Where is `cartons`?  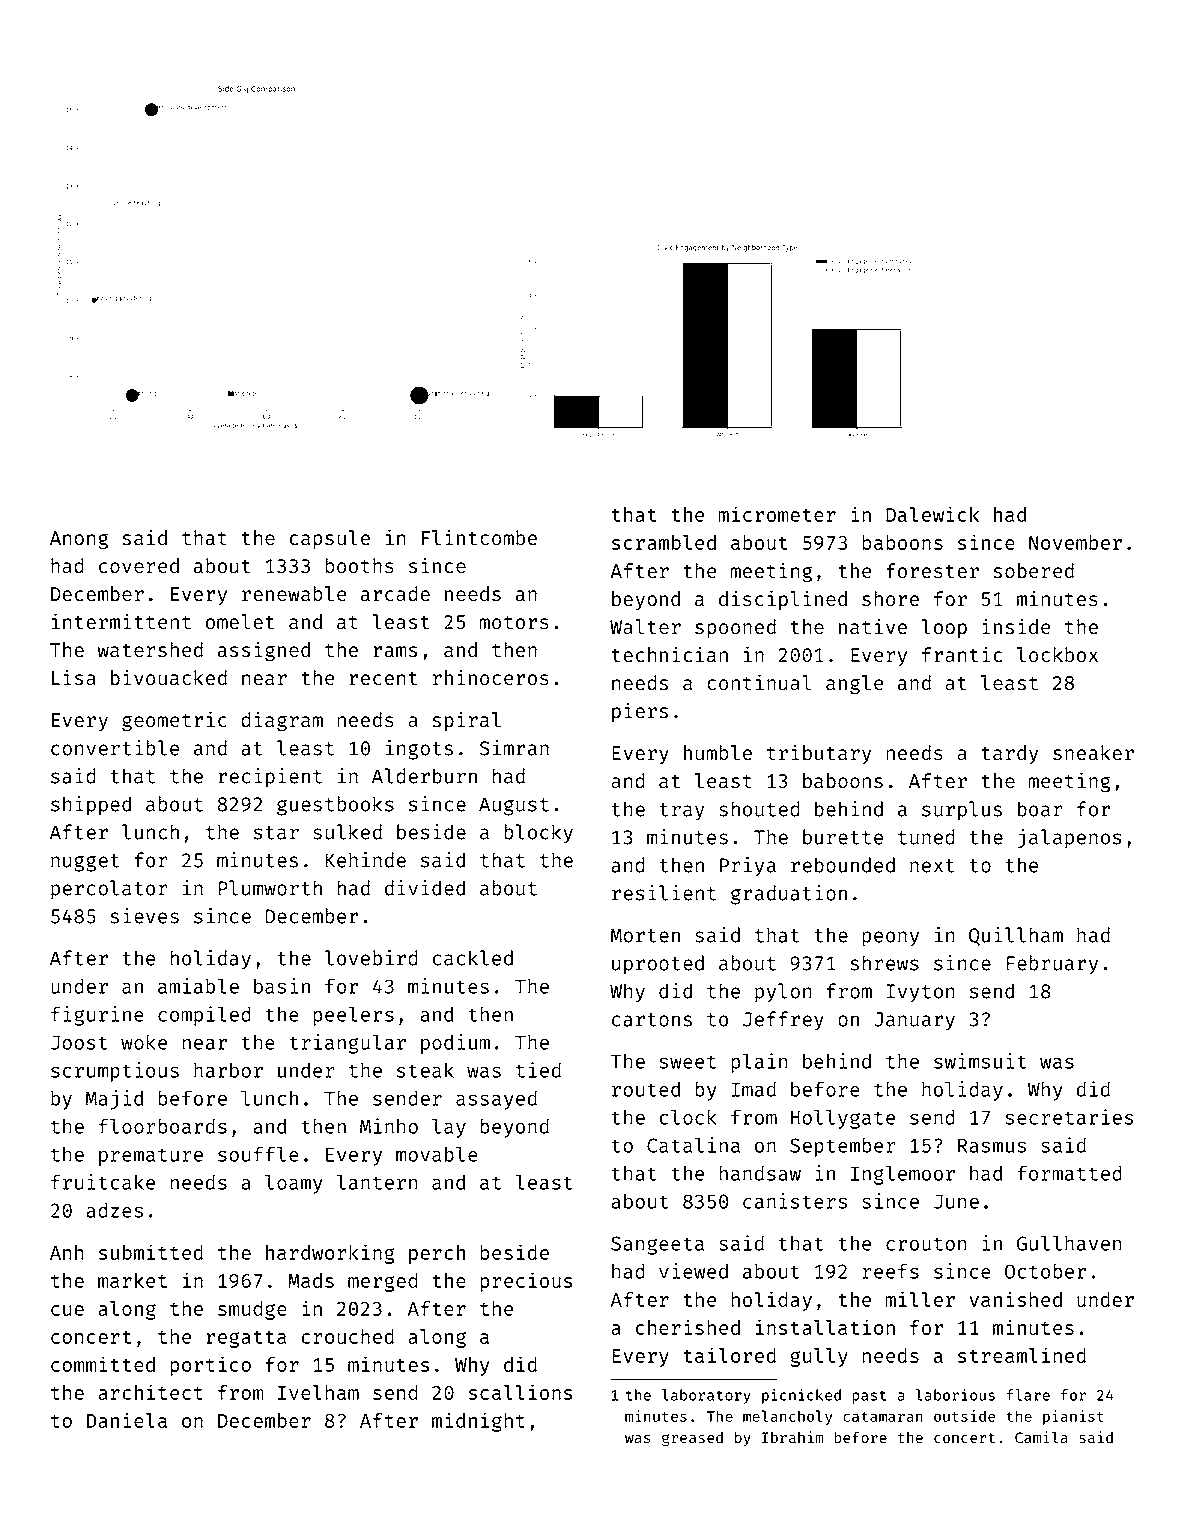
cartons is located at coordinates (652, 1020).
